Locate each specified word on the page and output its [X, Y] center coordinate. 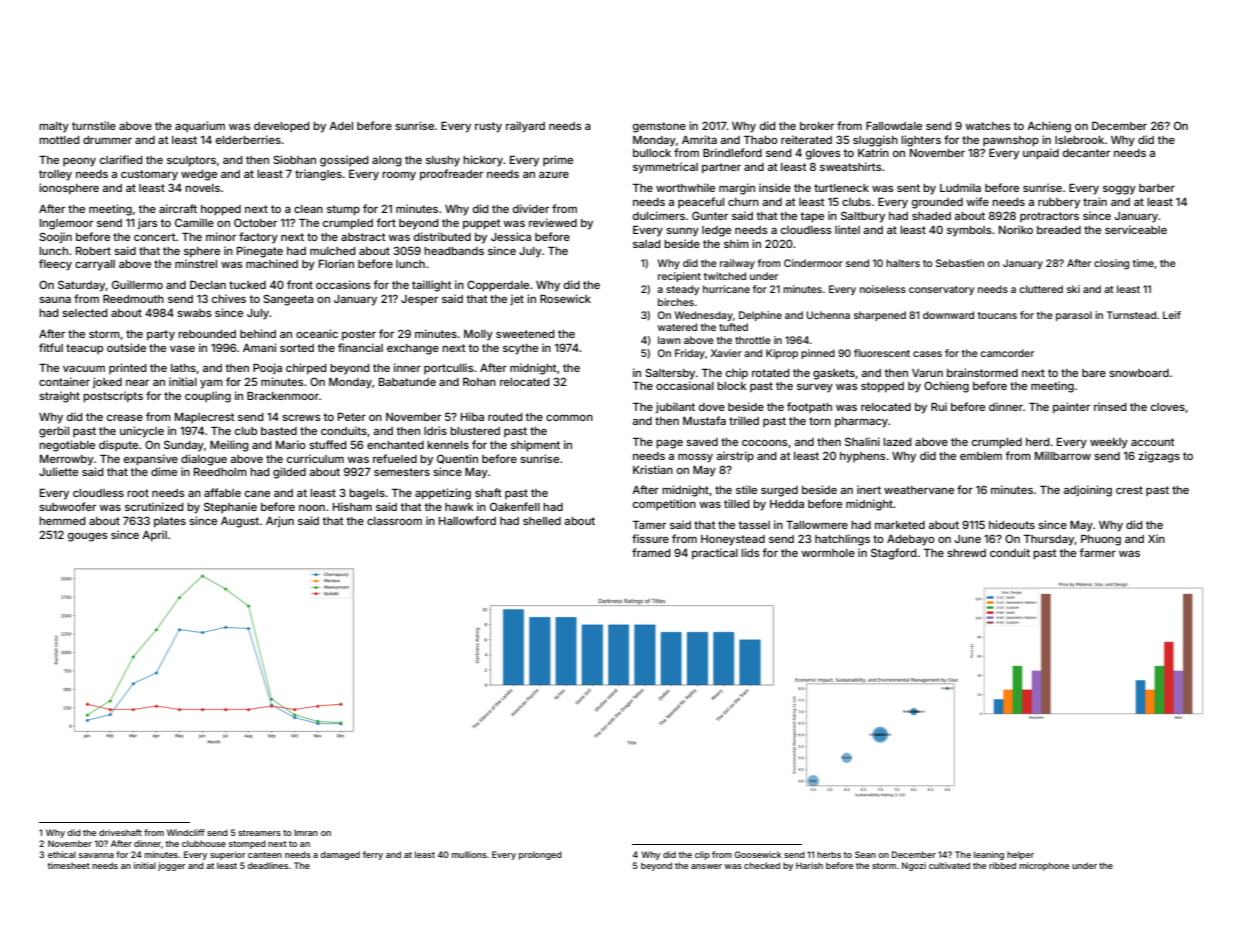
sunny [682, 232]
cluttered [1041, 289]
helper [1020, 855]
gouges [88, 537]
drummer [107, 140]
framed [651, 552]
